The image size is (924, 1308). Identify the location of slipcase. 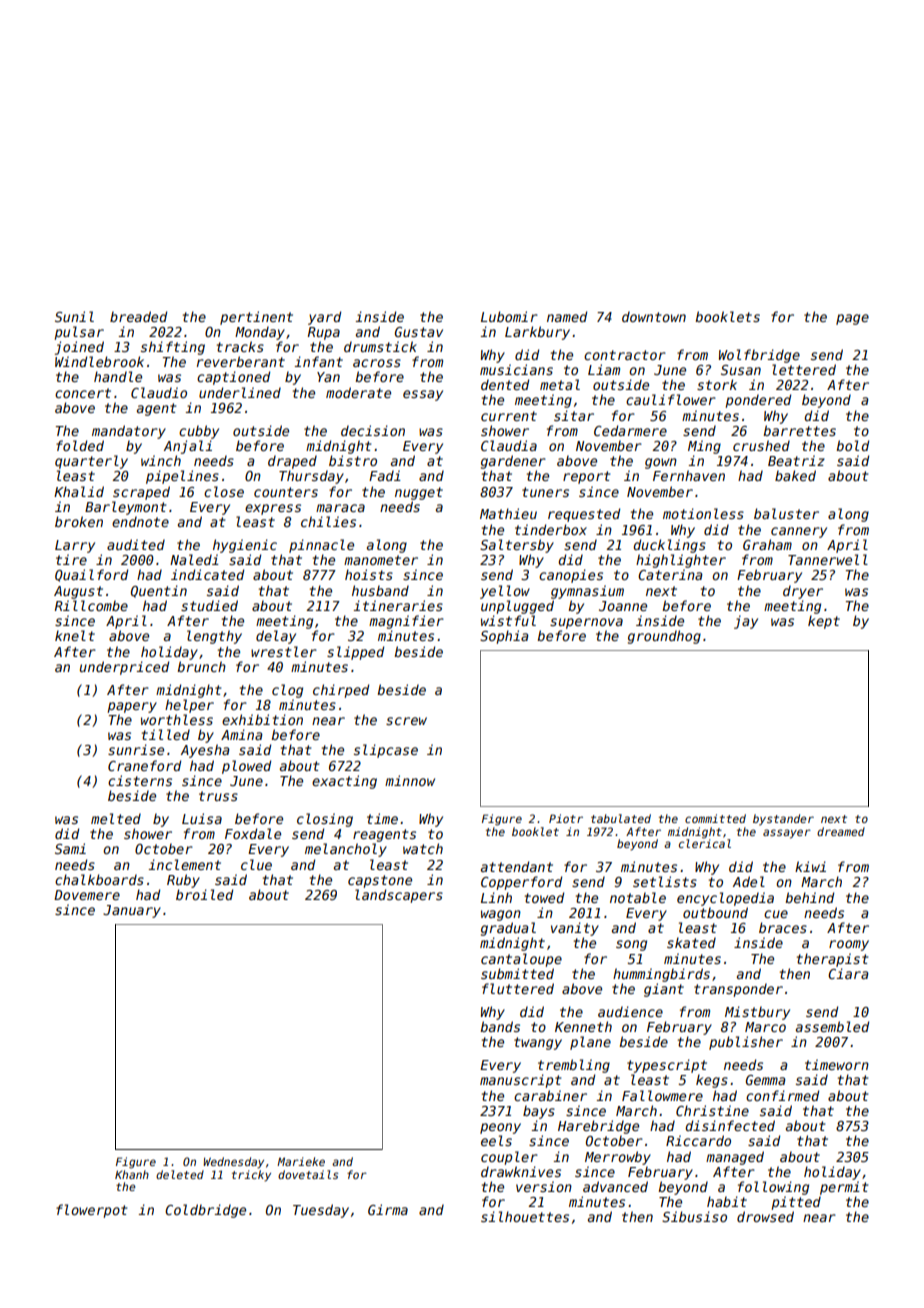
(386, 751).
